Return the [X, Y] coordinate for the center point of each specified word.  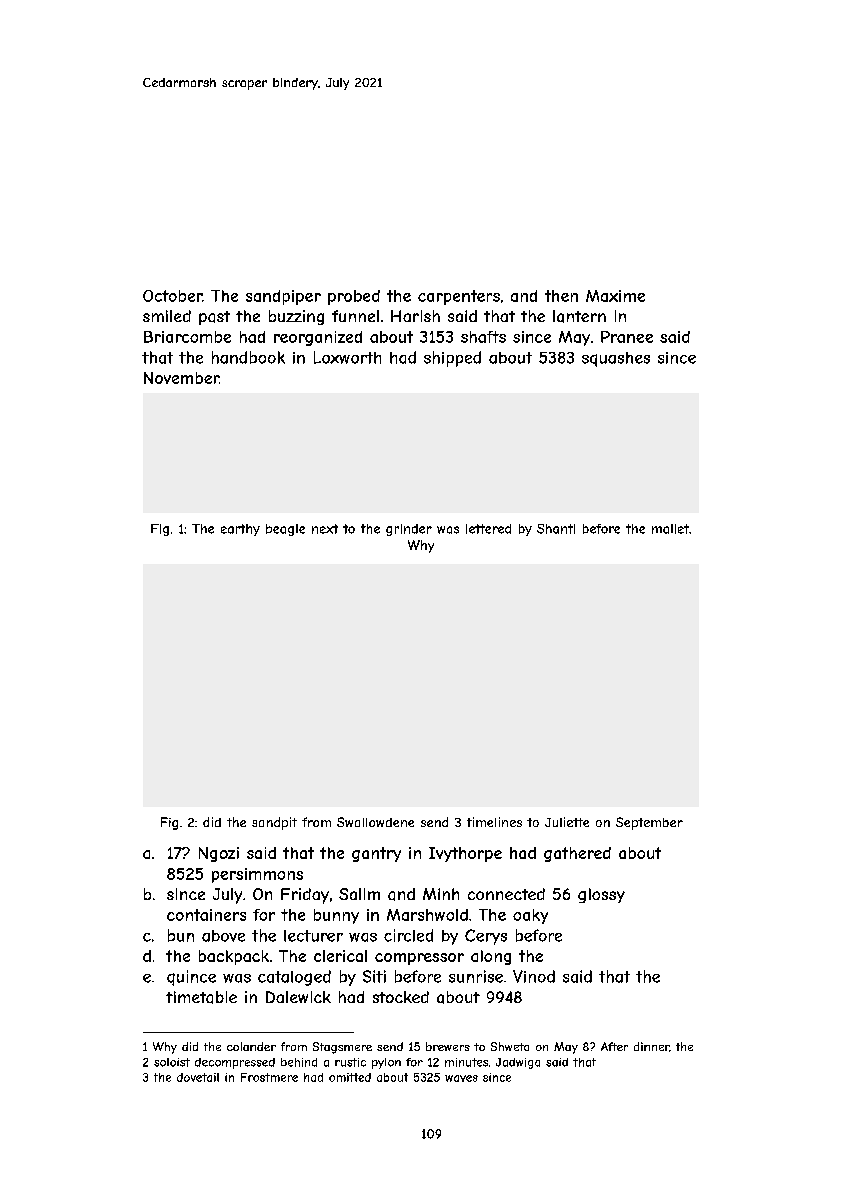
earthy [240, 530]
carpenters [459, 297]
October [172, 296]
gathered [577, 854]
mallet [670, 529]
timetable [201, 997]
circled [408, 935]
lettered [488, 529]
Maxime [615, 296]
